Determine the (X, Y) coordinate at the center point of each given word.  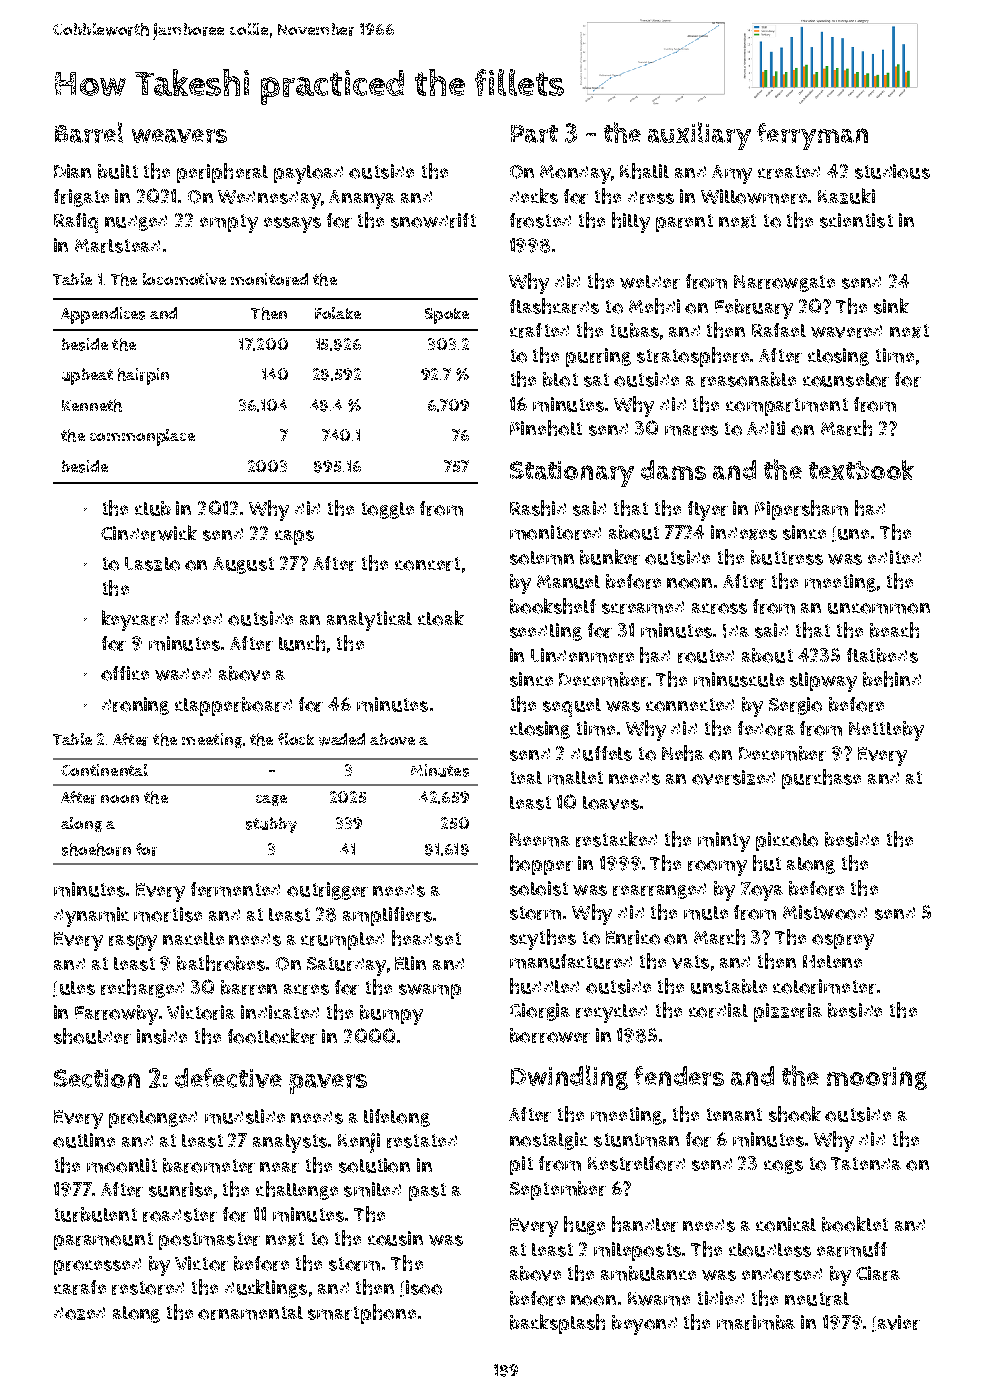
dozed (79, 1313)
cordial (718, 1010)
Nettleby (886, 731)
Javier (896, 1323)
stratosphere (693, 357)
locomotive (184, 279)
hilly (631, 222)
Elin (410, 963)
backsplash (557, 1324)
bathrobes (221, 963)
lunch (302, 643)
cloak (441, 618)
